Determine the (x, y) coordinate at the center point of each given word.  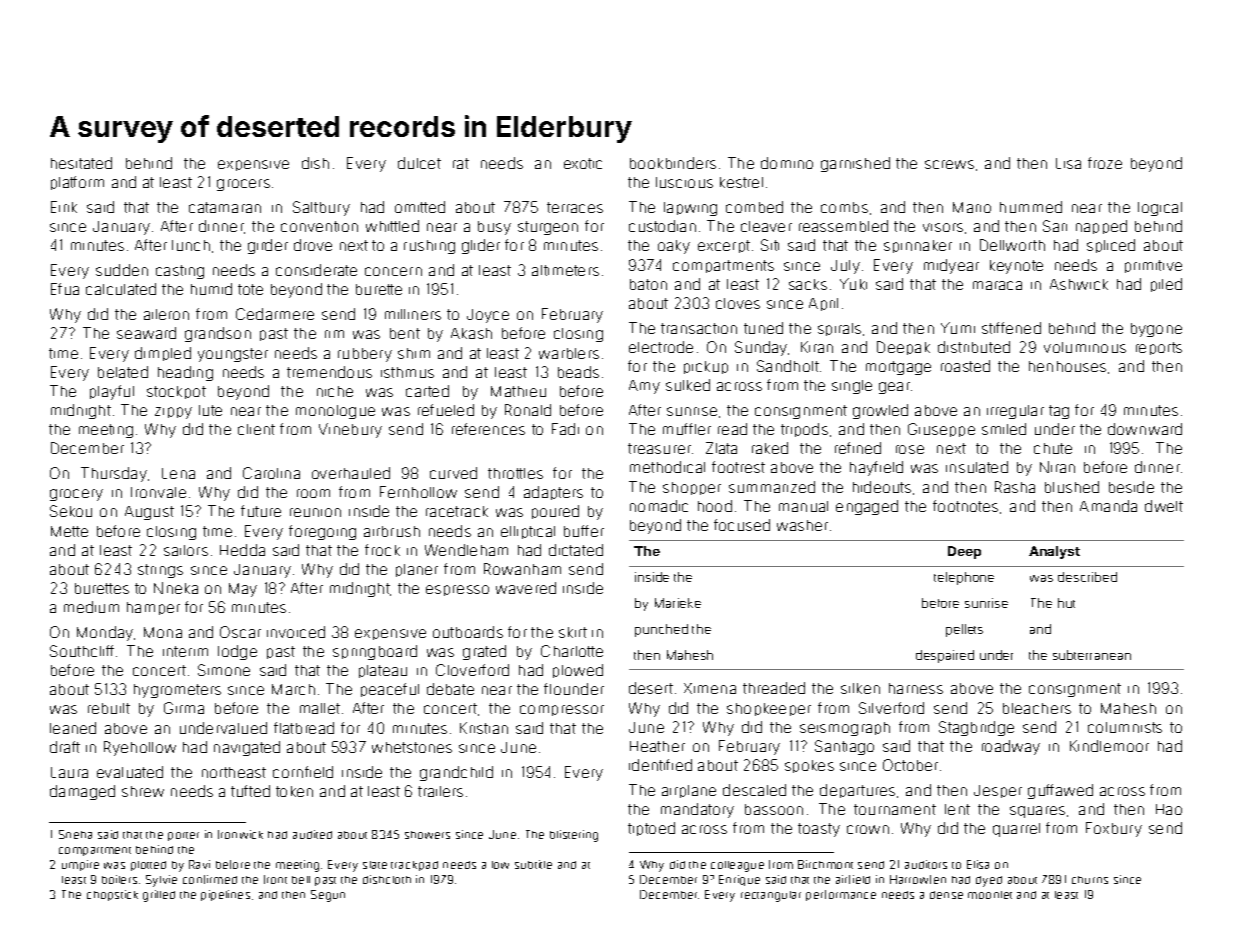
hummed (1031, 207)
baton (648, 284)
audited (312, 834)
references (488, 429)
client (256, 429)
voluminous (1085, 347)
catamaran (225, 207)
